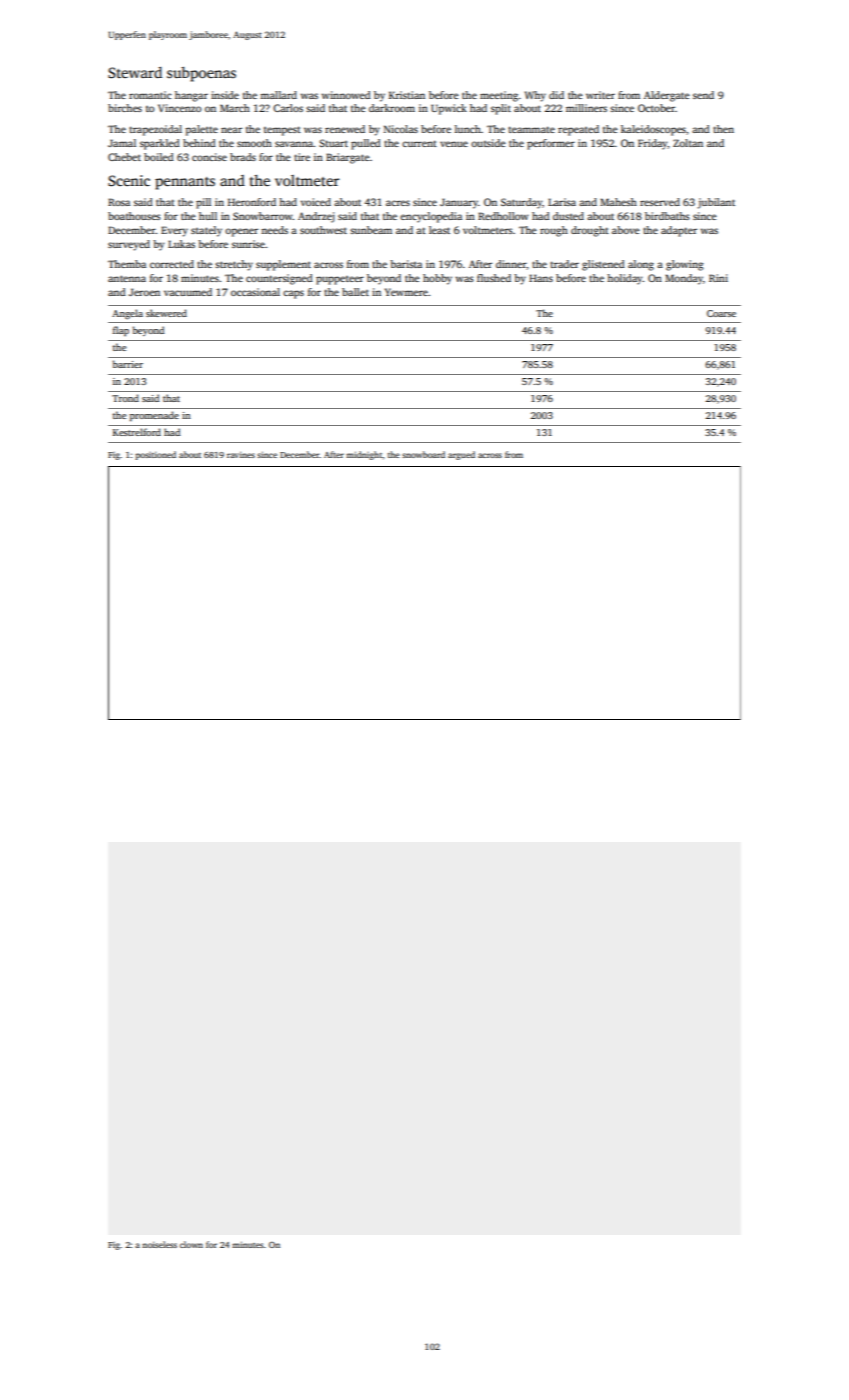 The height and width of the screenshot is (1400, 849). Describe the element at coordinates (159, 1244) in the screenshot. I see `noiseless` at that location.
